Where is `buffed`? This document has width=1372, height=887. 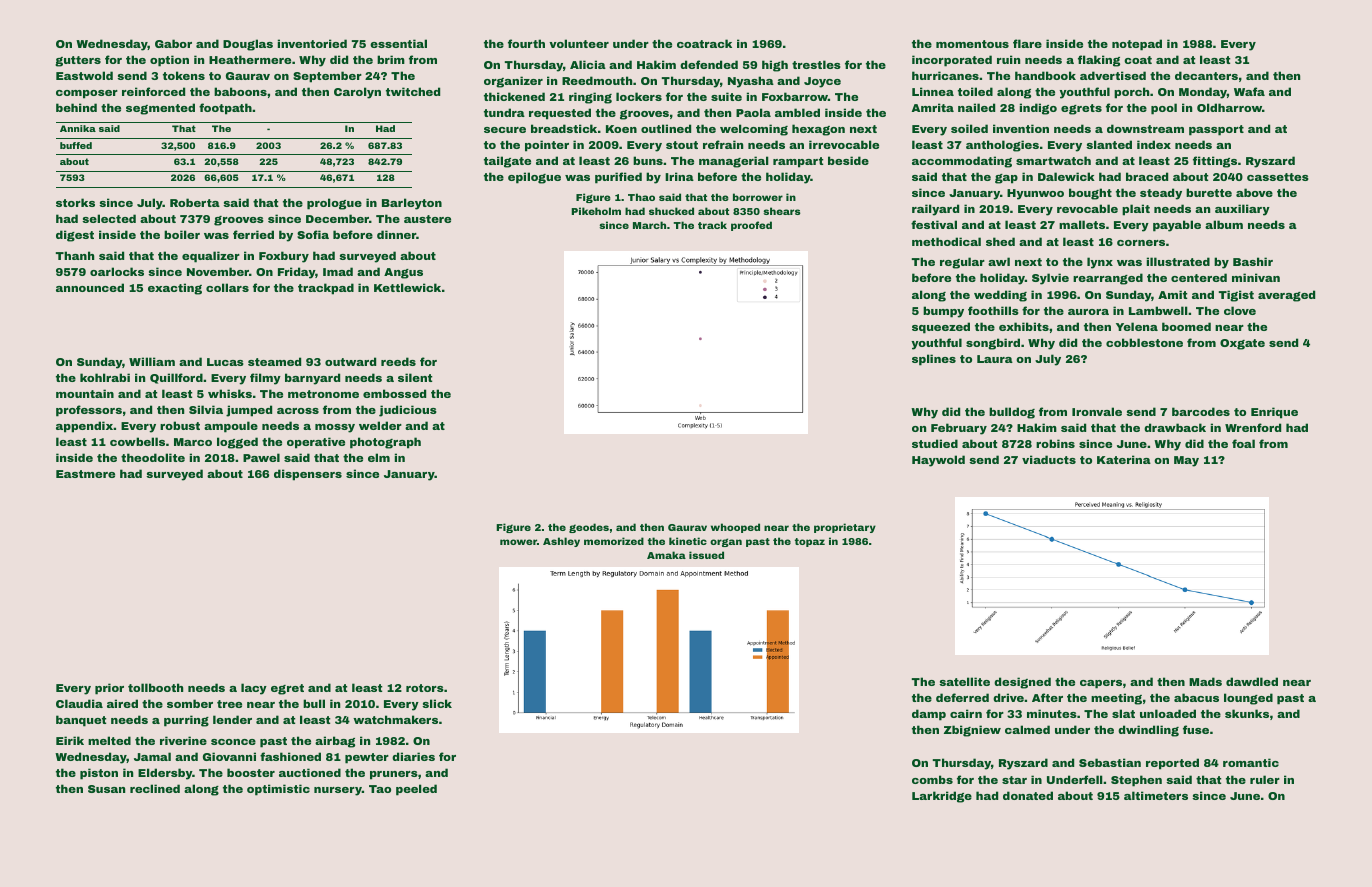 buffed is located at coordinates (76, 145).
